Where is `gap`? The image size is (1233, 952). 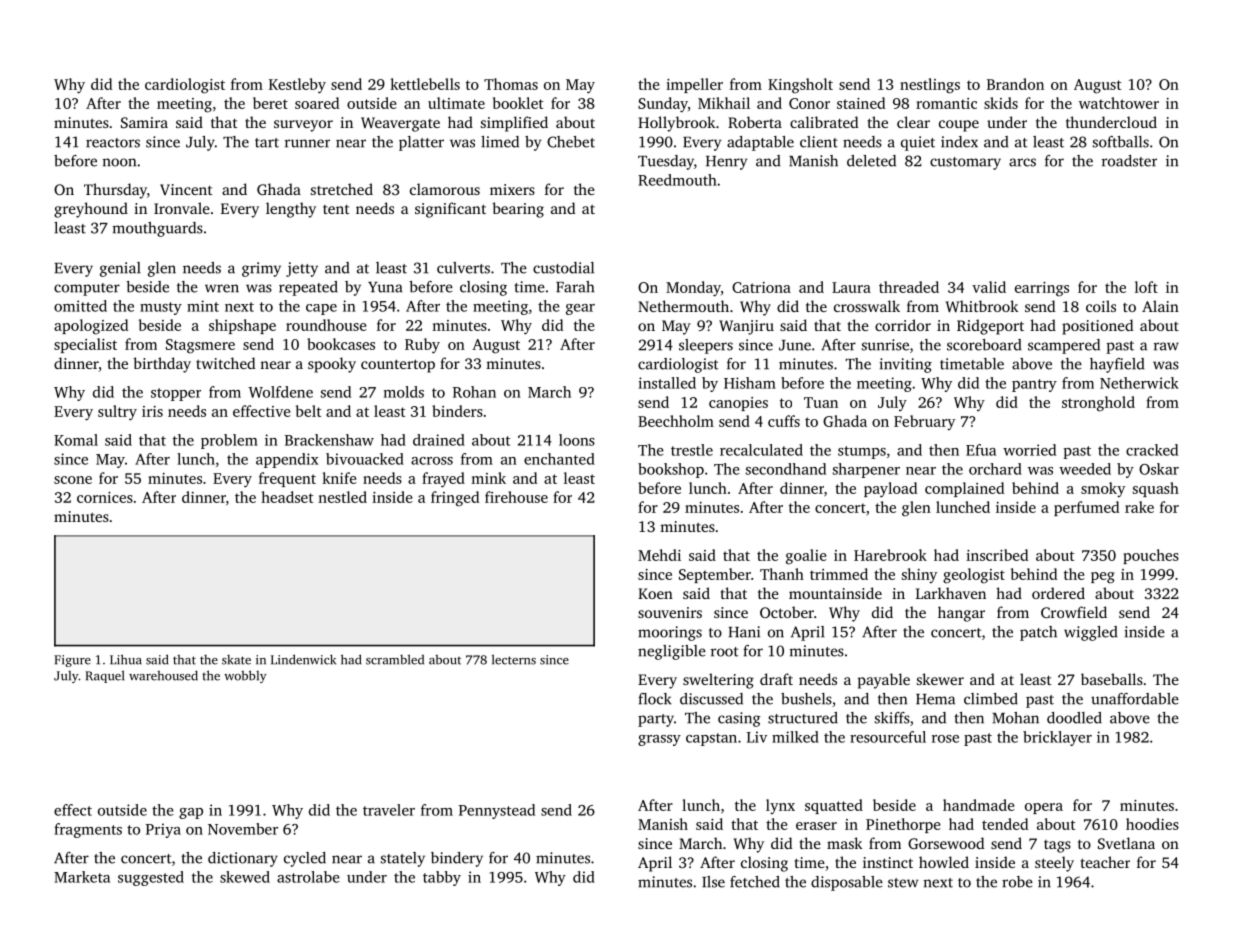 gap is located at coordinates (191, 813).
